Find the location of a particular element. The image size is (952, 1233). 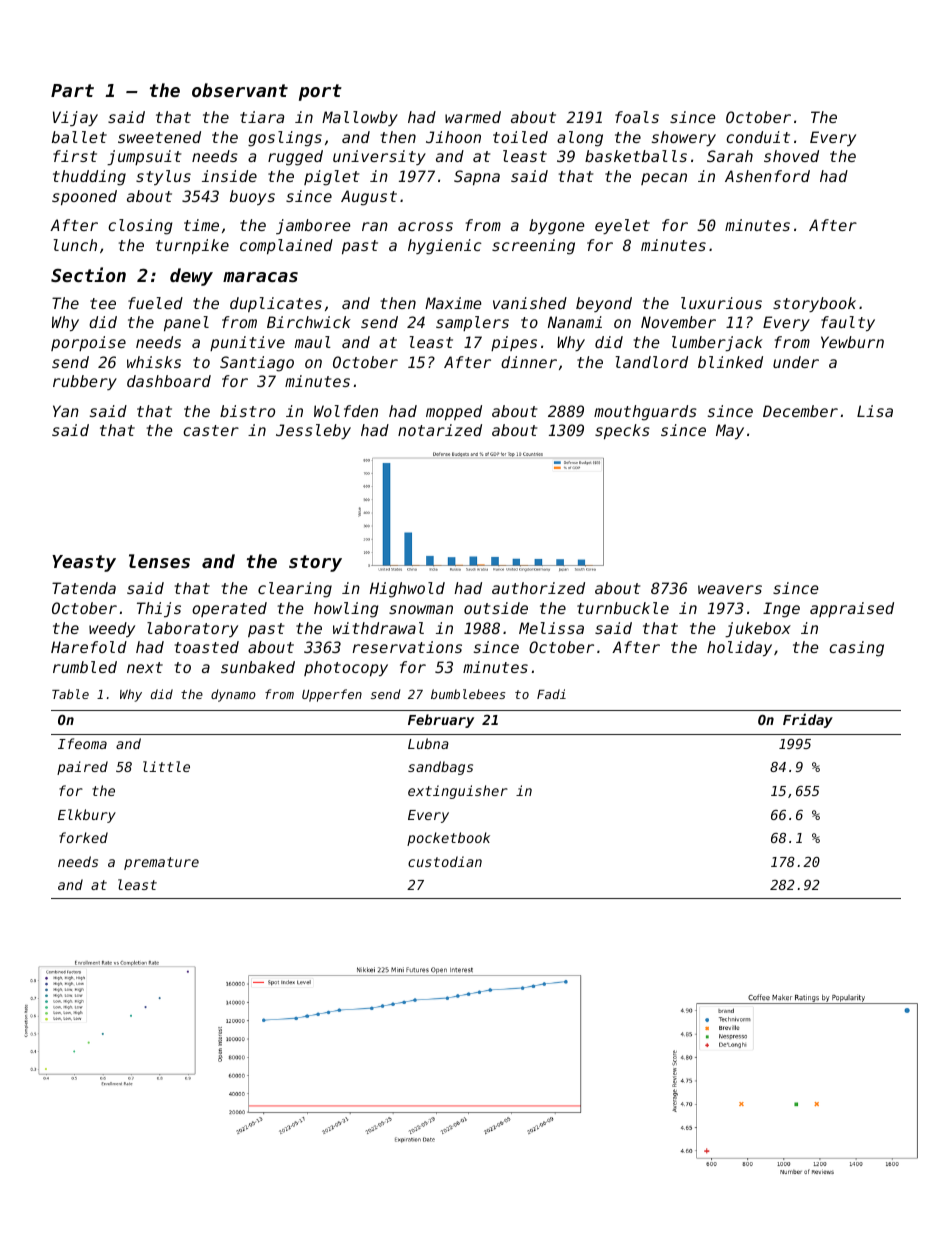

porpoise is located at coordinates (88, 343).
